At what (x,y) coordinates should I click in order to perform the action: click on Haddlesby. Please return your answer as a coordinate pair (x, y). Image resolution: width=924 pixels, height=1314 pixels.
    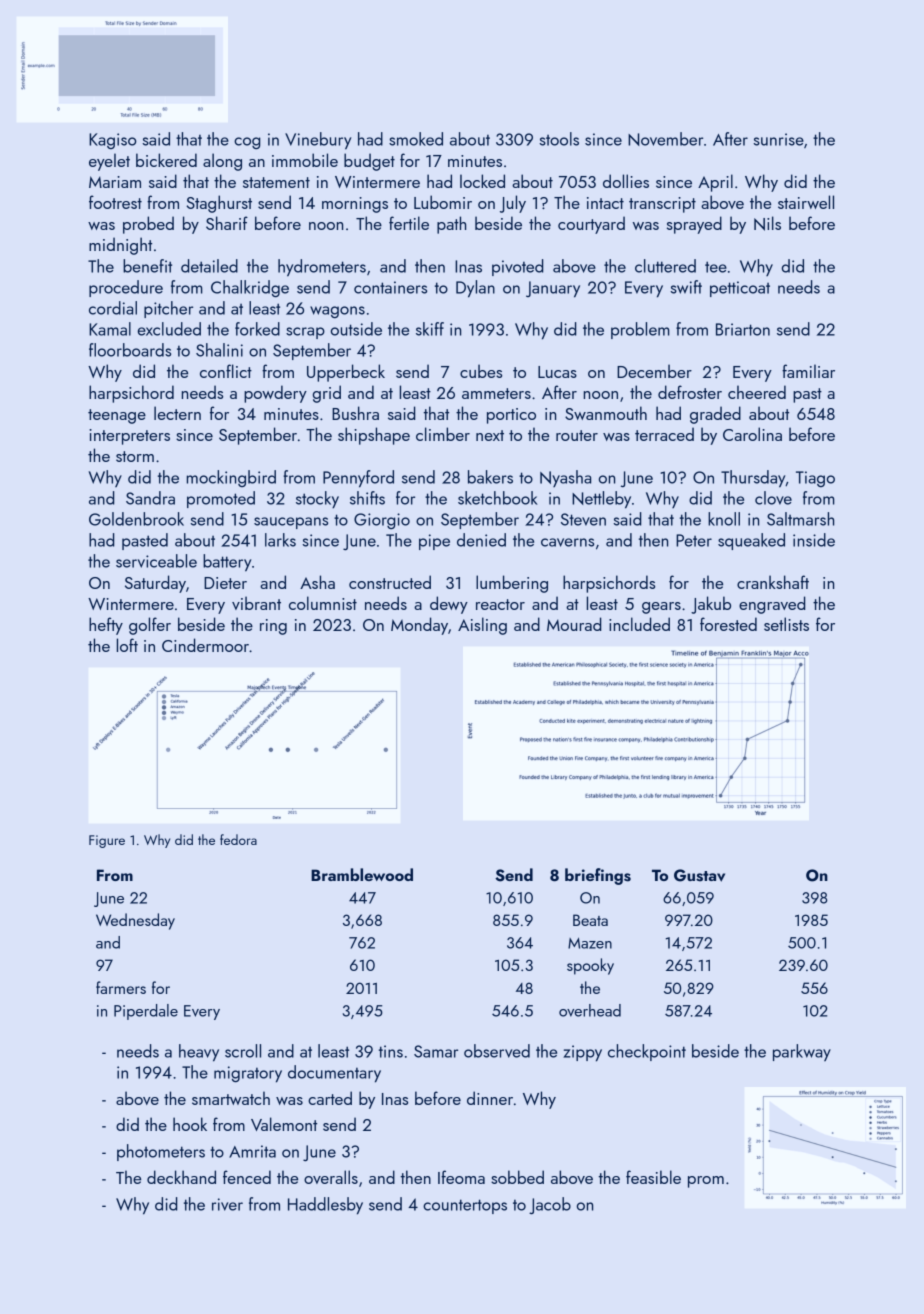
    Looking at the image, I should click on (325, 1206).
